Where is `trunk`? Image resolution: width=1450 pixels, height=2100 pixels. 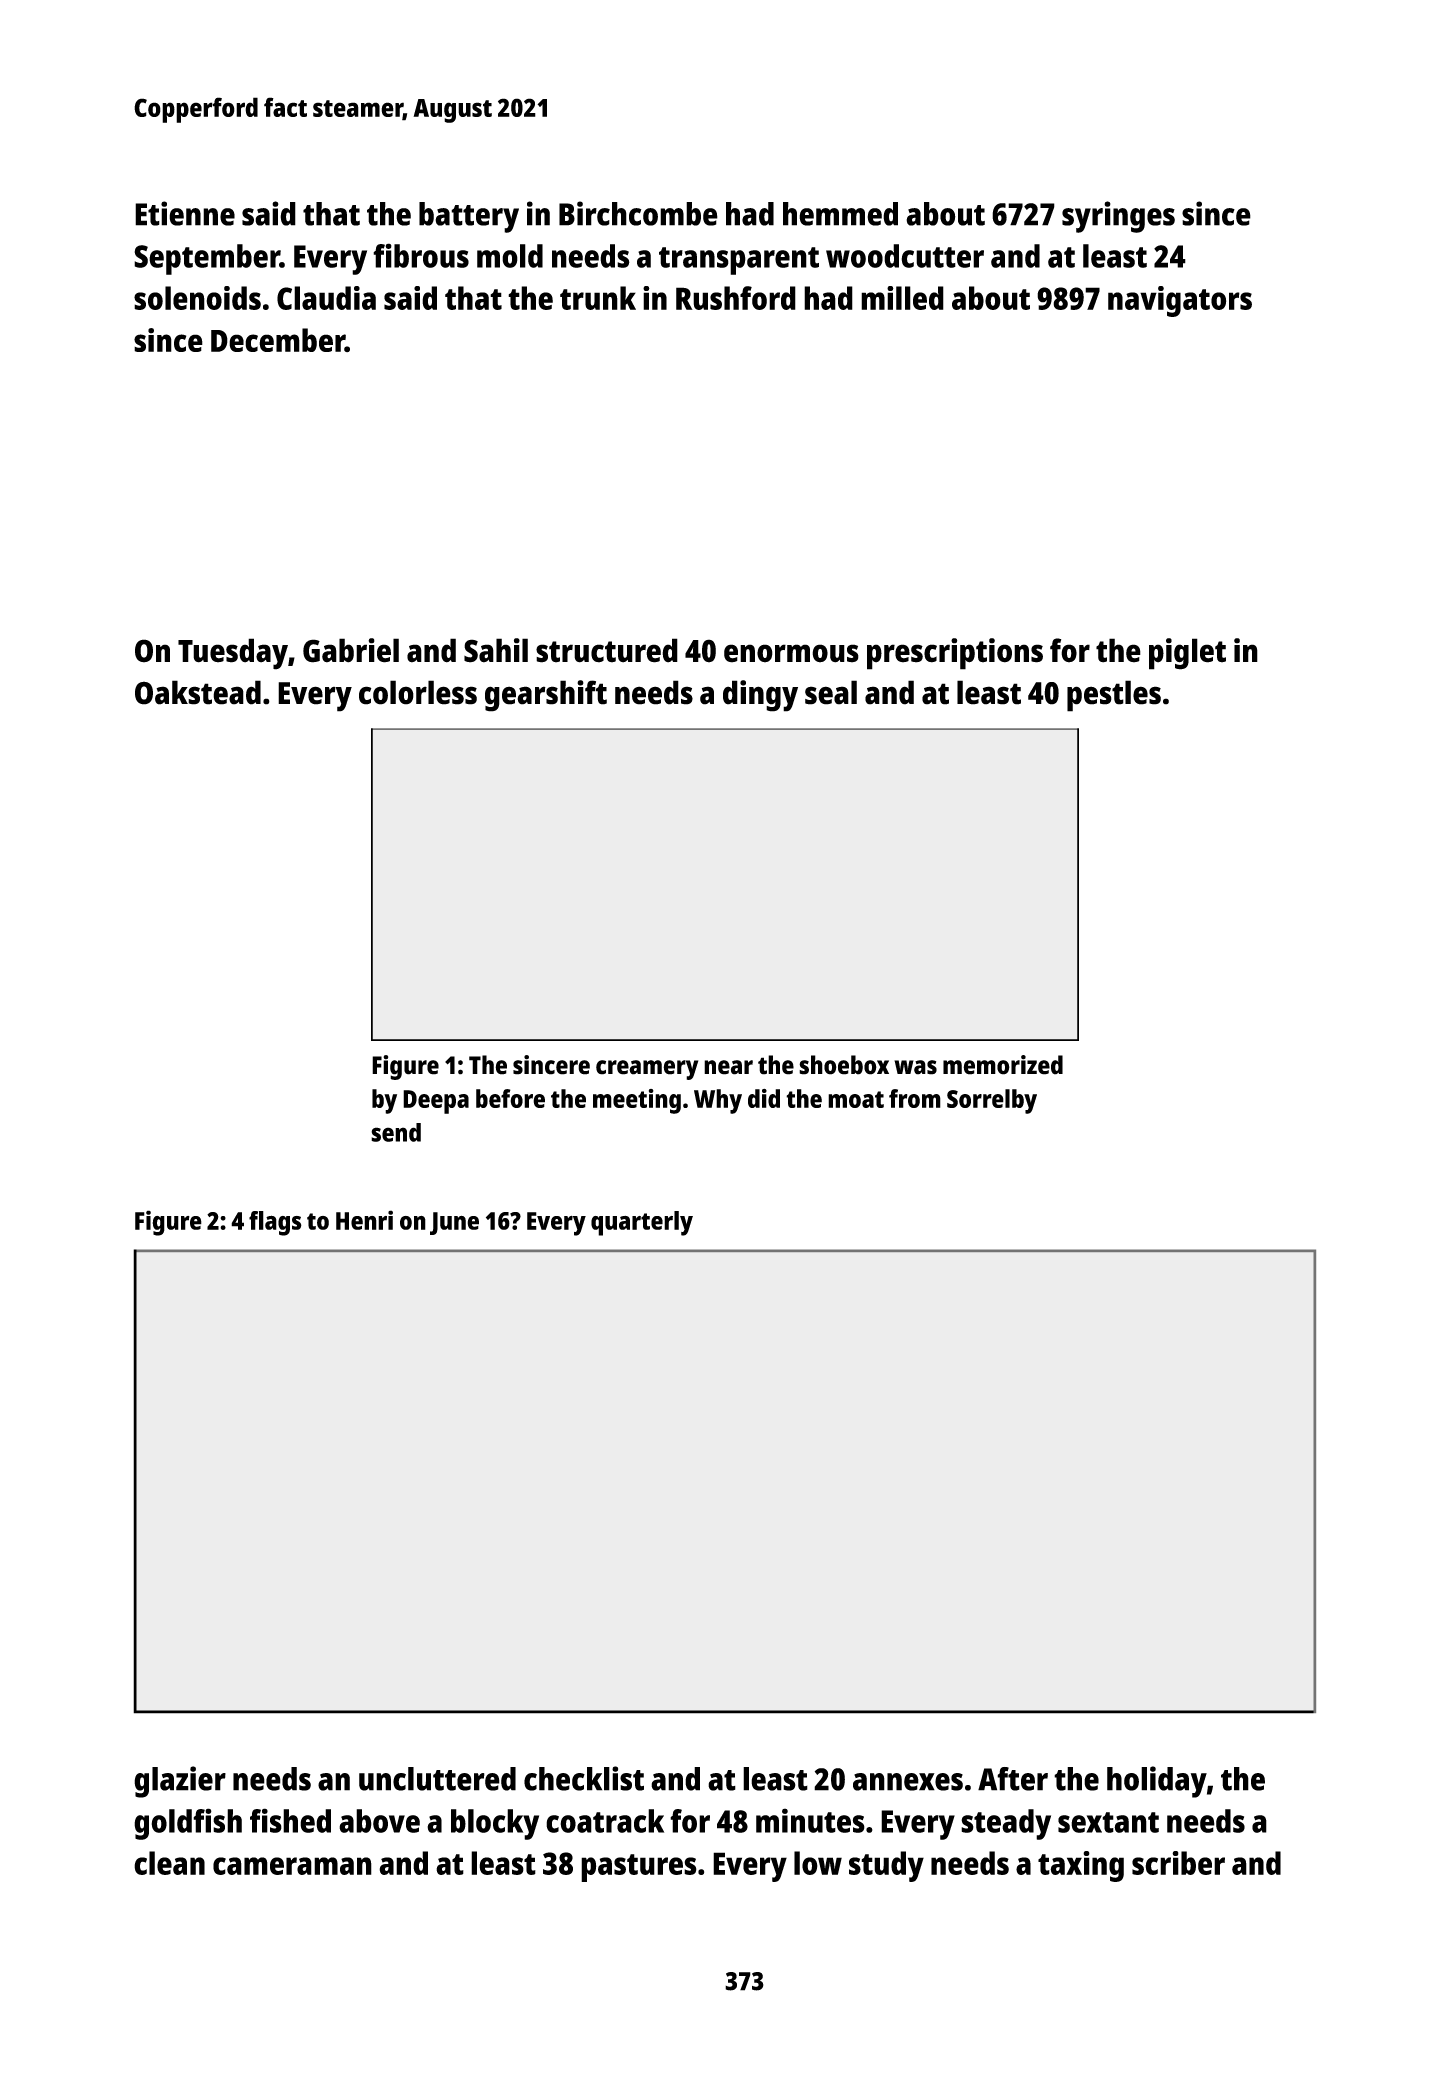
trunk is located at coordinates (598, 298).
